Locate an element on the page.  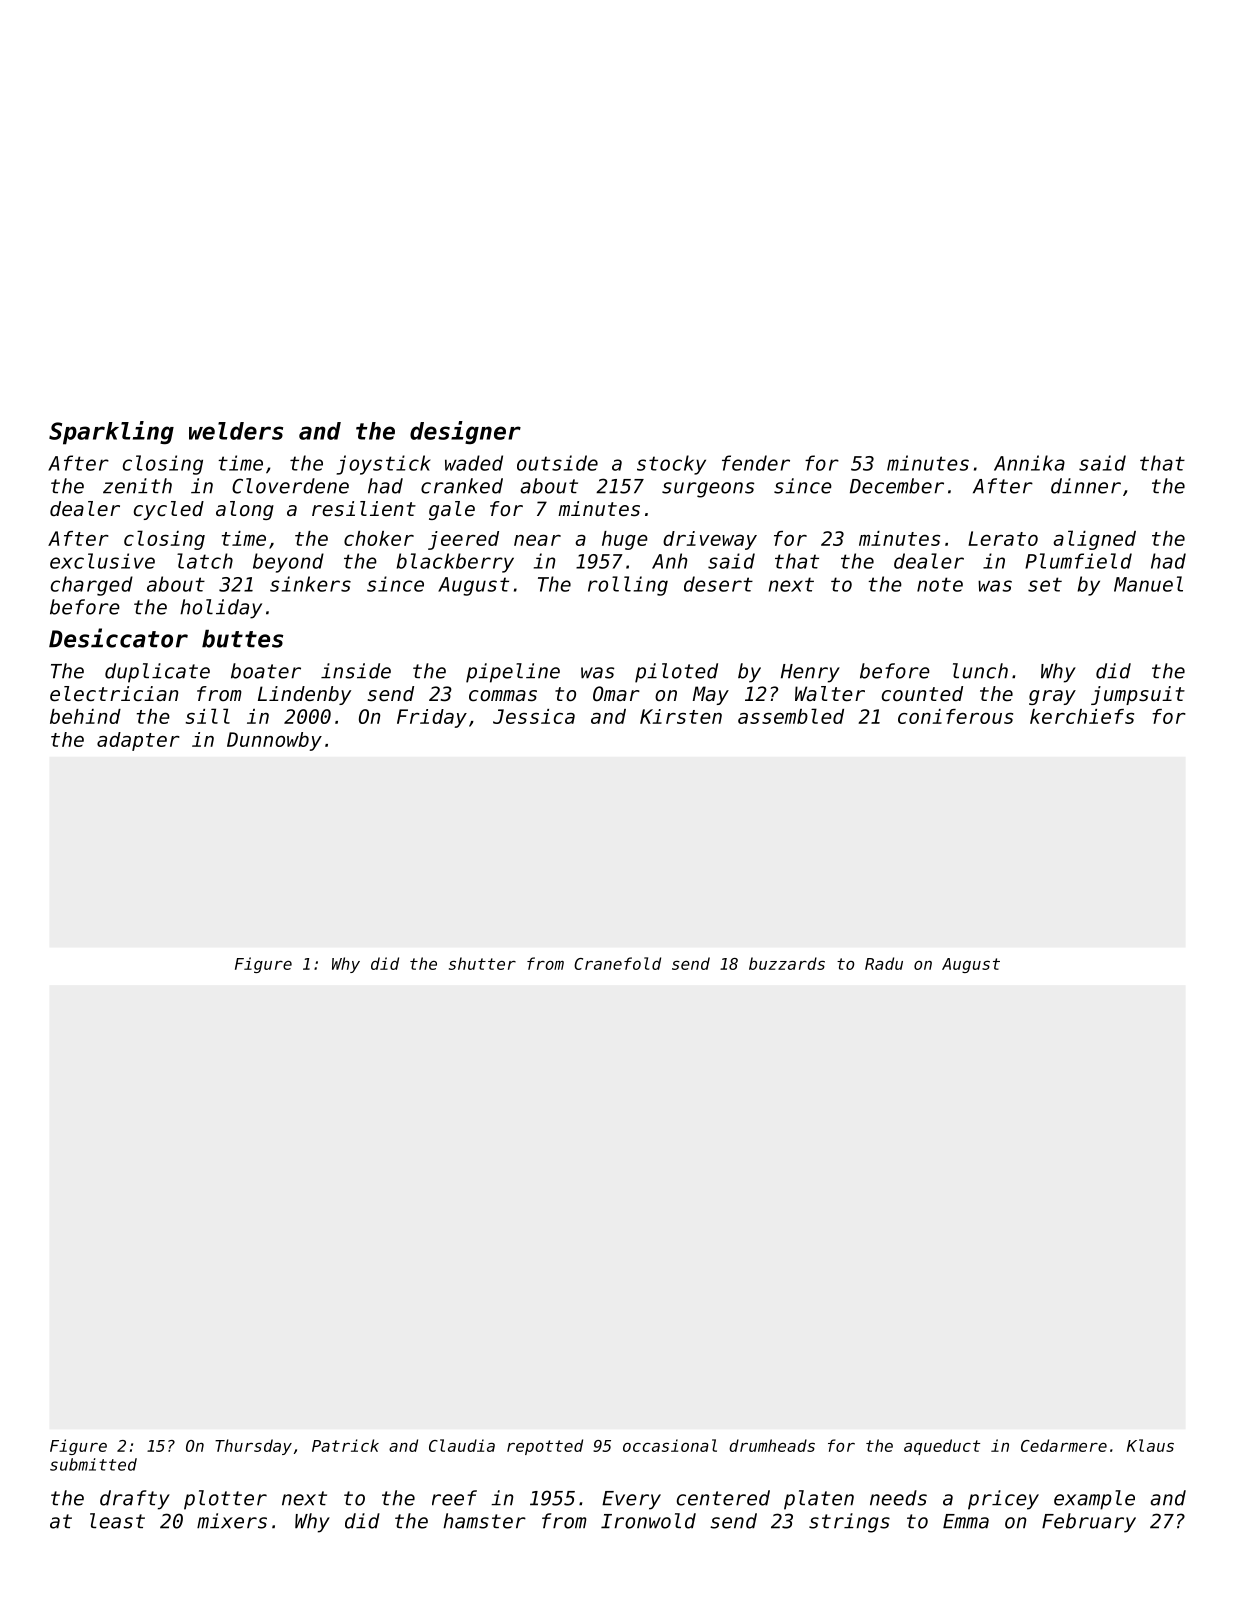
shutter is located at coordinates (482, 963).
